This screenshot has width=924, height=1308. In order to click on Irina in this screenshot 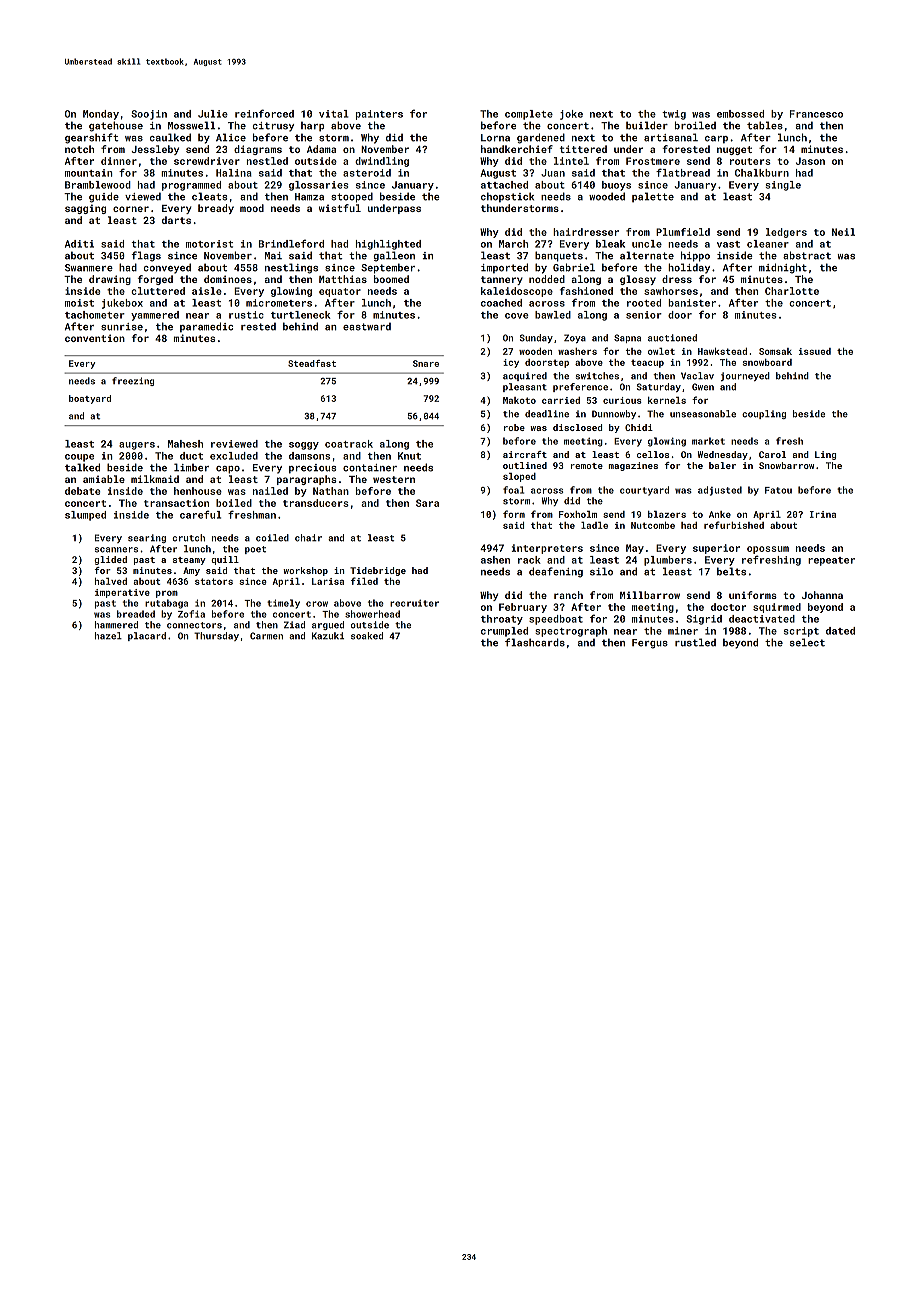, I will do `click(823, 514)`.
